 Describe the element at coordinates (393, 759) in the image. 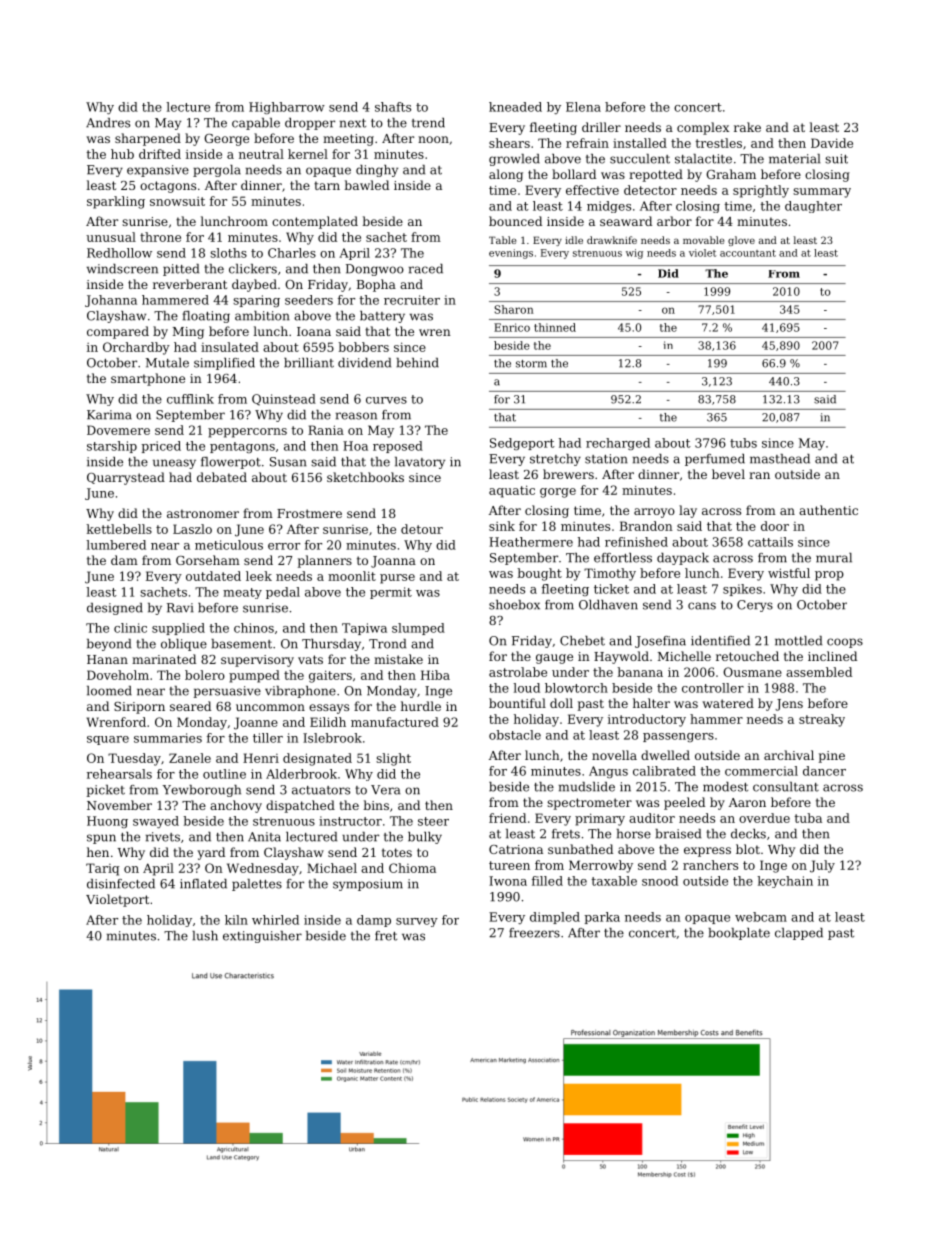

I see `slight` at that location.
